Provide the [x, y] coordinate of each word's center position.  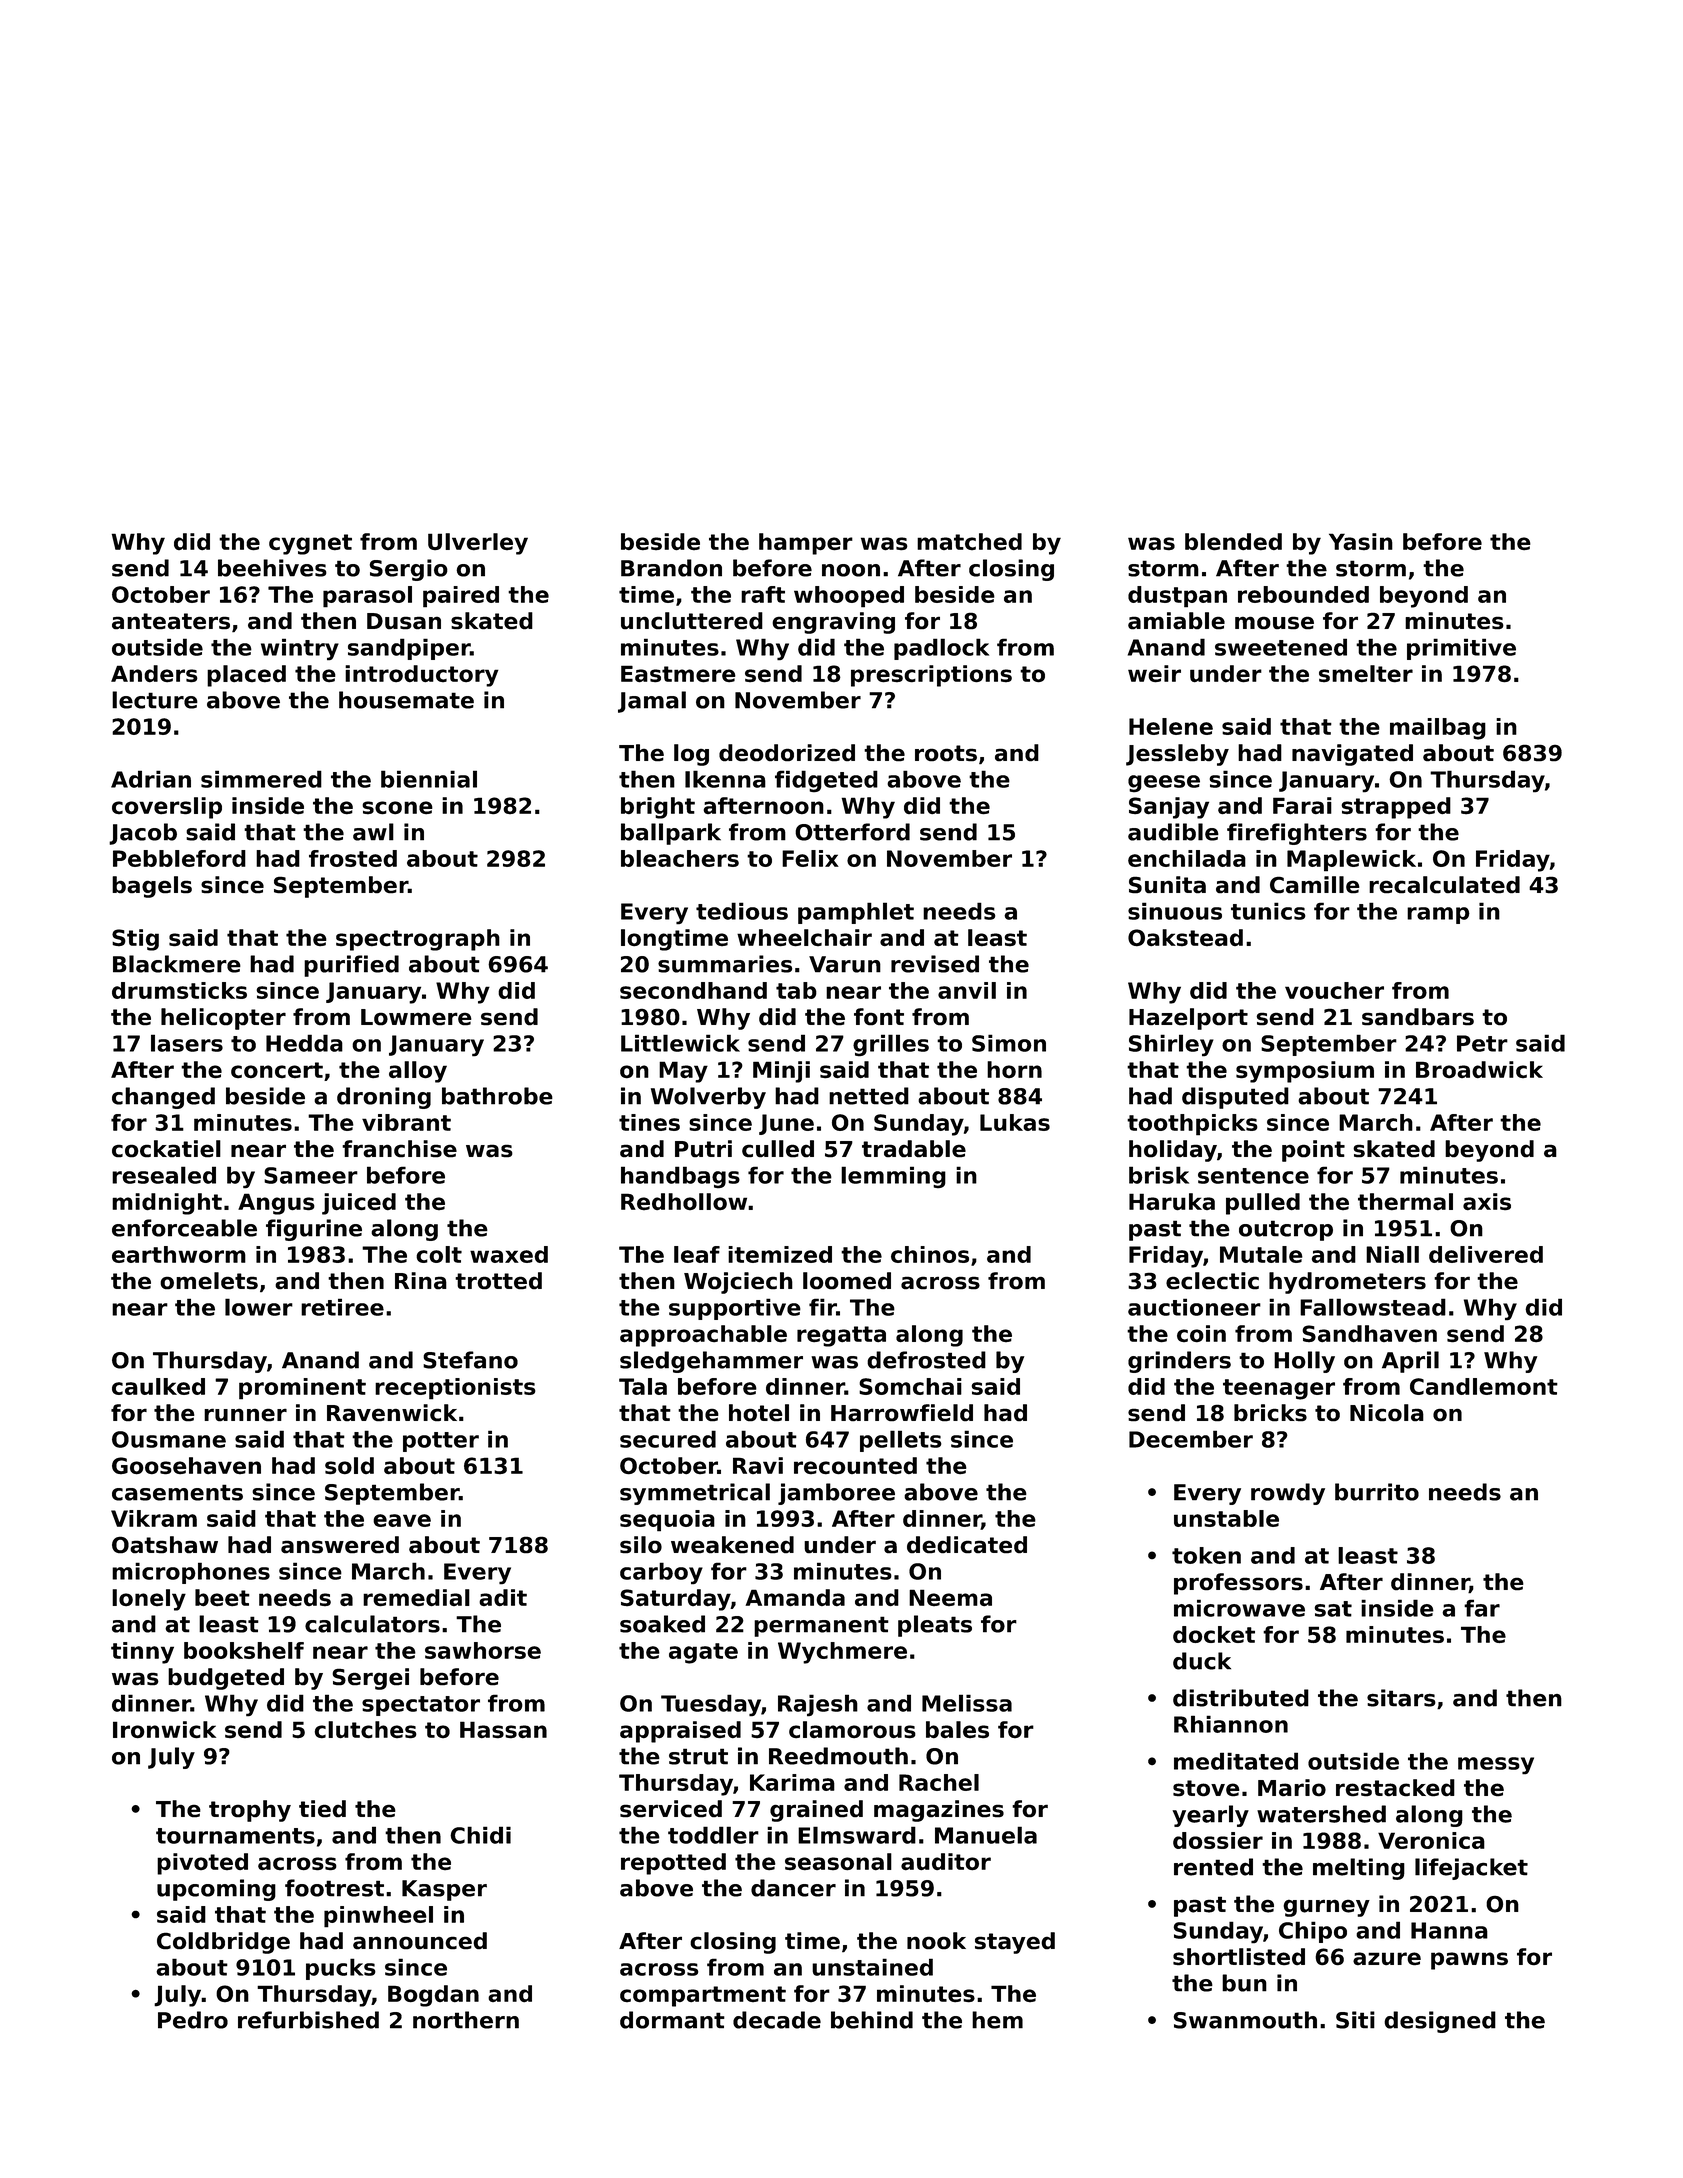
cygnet [310, 544]
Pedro [193, 2020]
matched [969, 542]
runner [245, 1415]
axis [1487, 1202]
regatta [841, 1336]
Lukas [1015, 1122]
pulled [1263, 1204]
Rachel [939, 1782]
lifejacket [1471, 1869]
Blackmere [177, 964]
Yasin [1361, 542]
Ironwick [164, 1730]
